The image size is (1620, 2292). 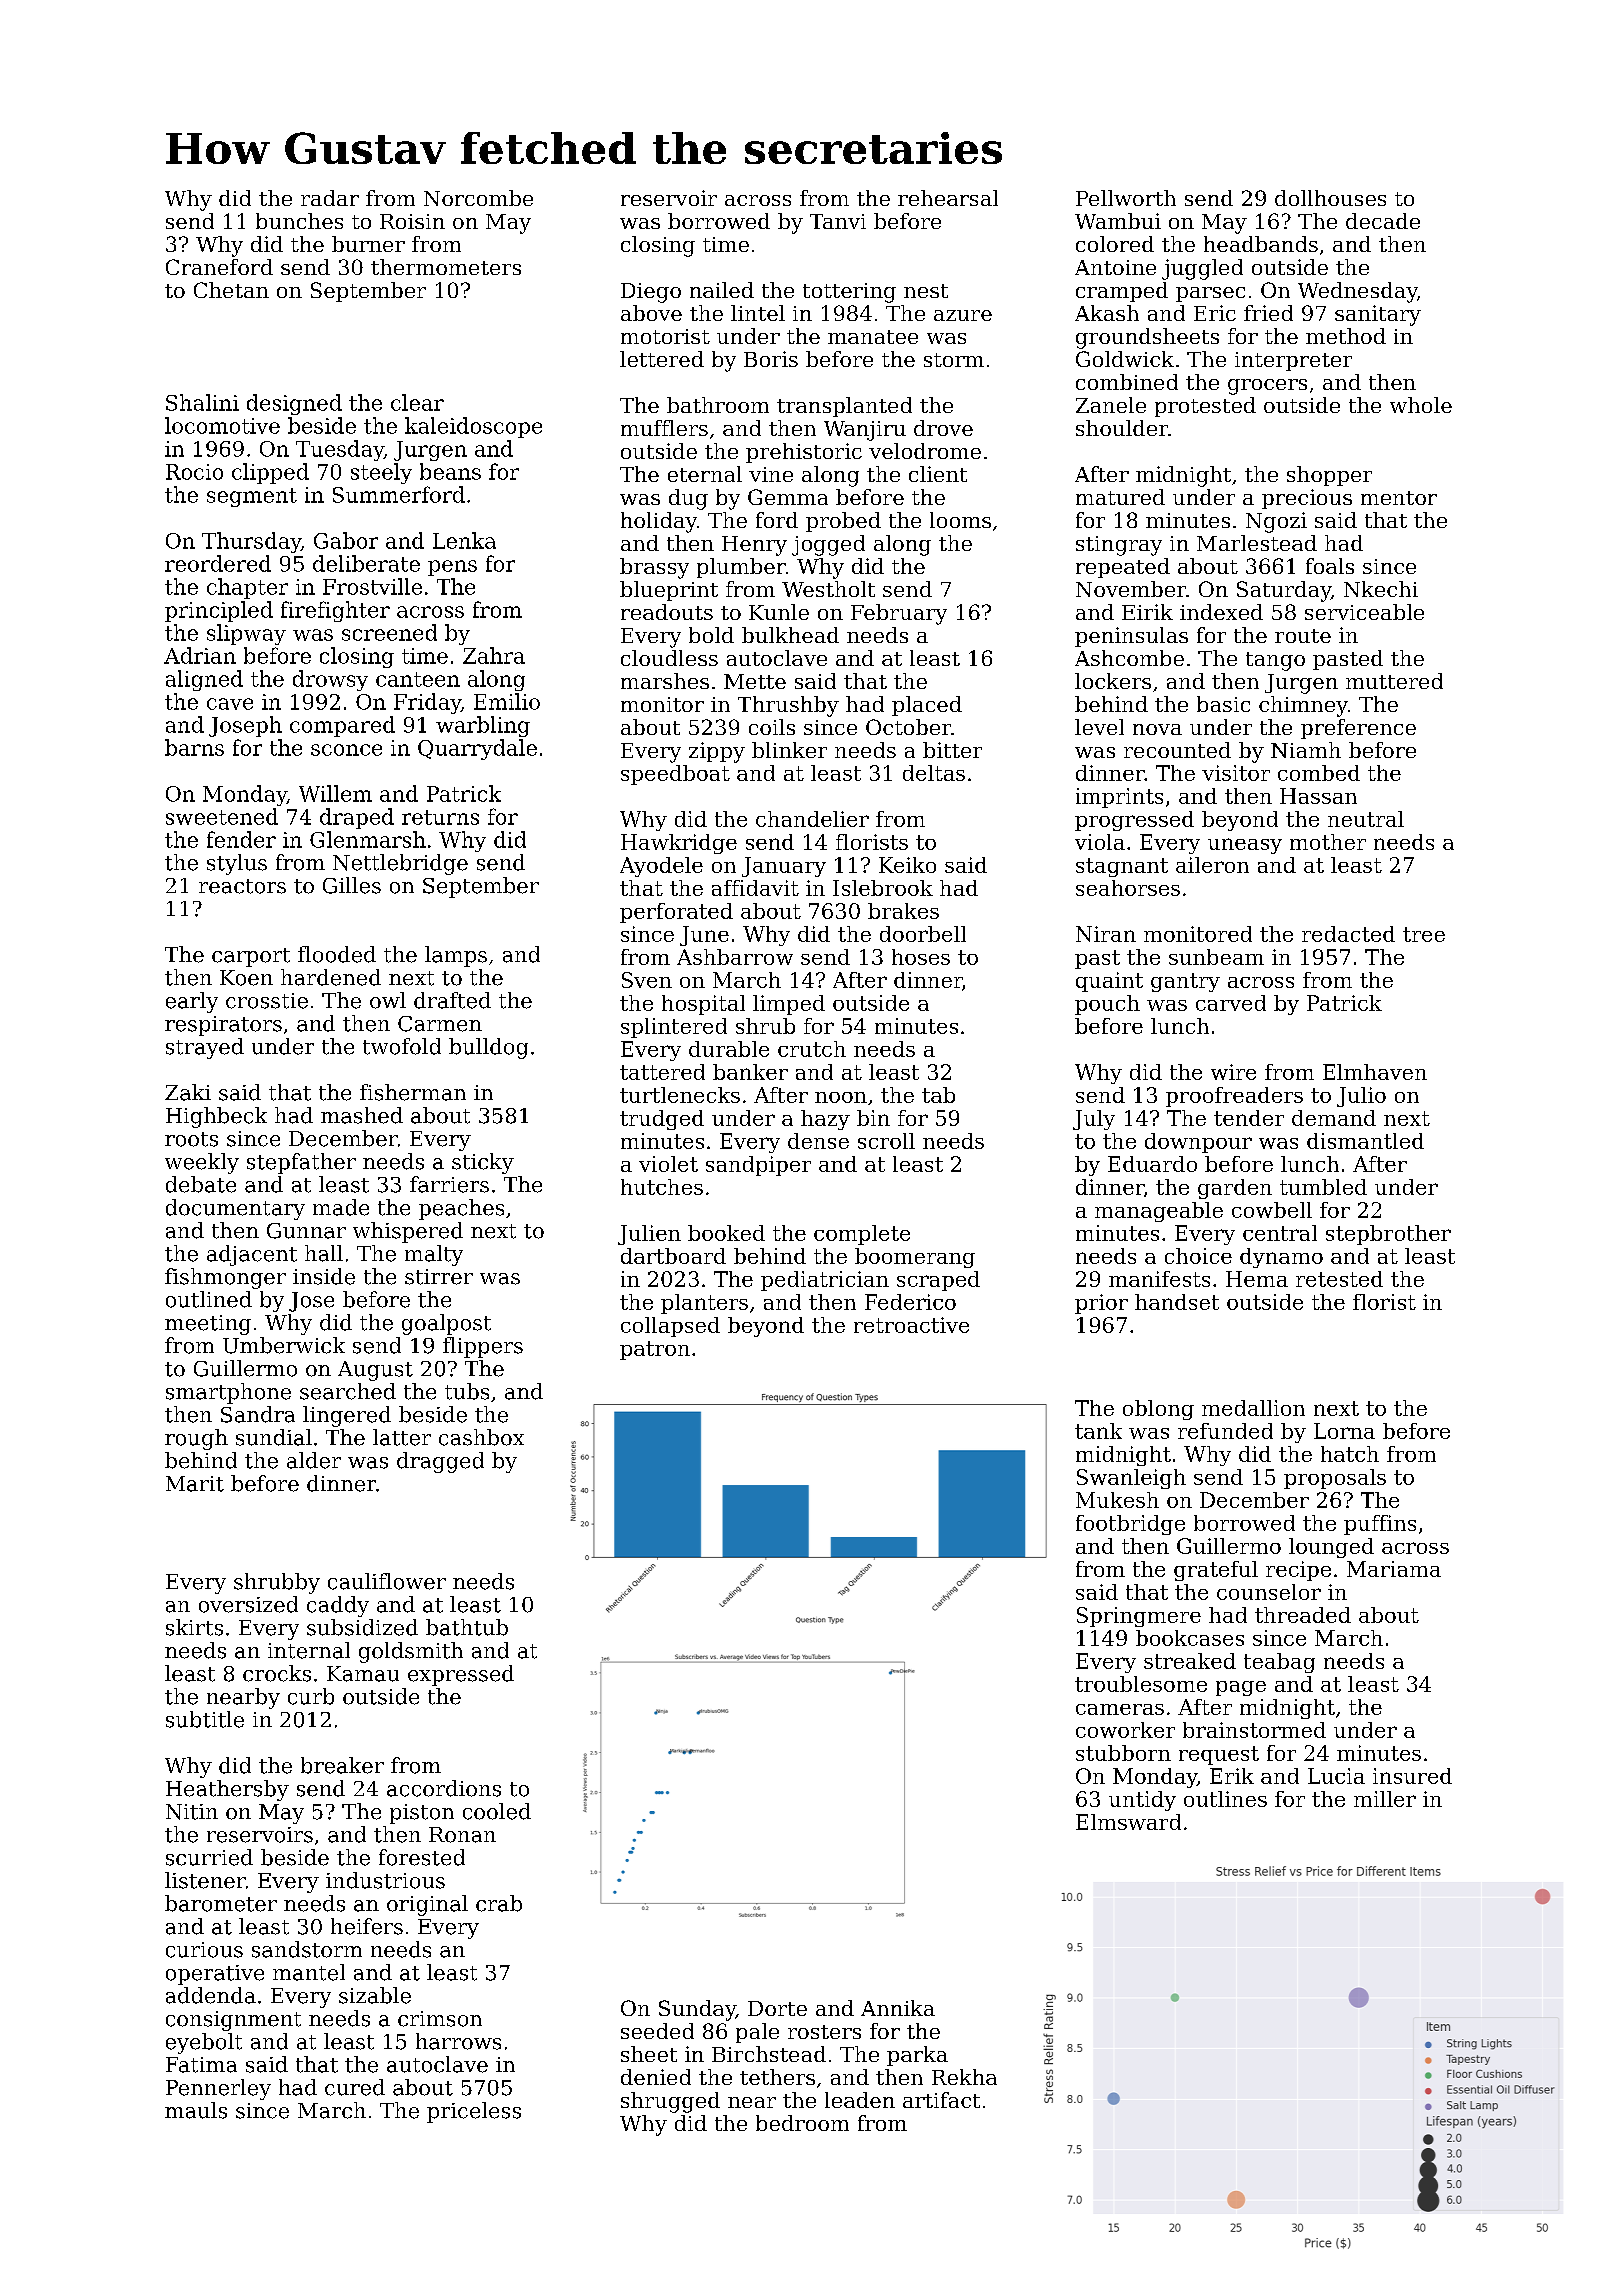 What do you see at coordinates (1330, 198) in the document?
I see `dollhouses` at bounding box center [1330, 198].
